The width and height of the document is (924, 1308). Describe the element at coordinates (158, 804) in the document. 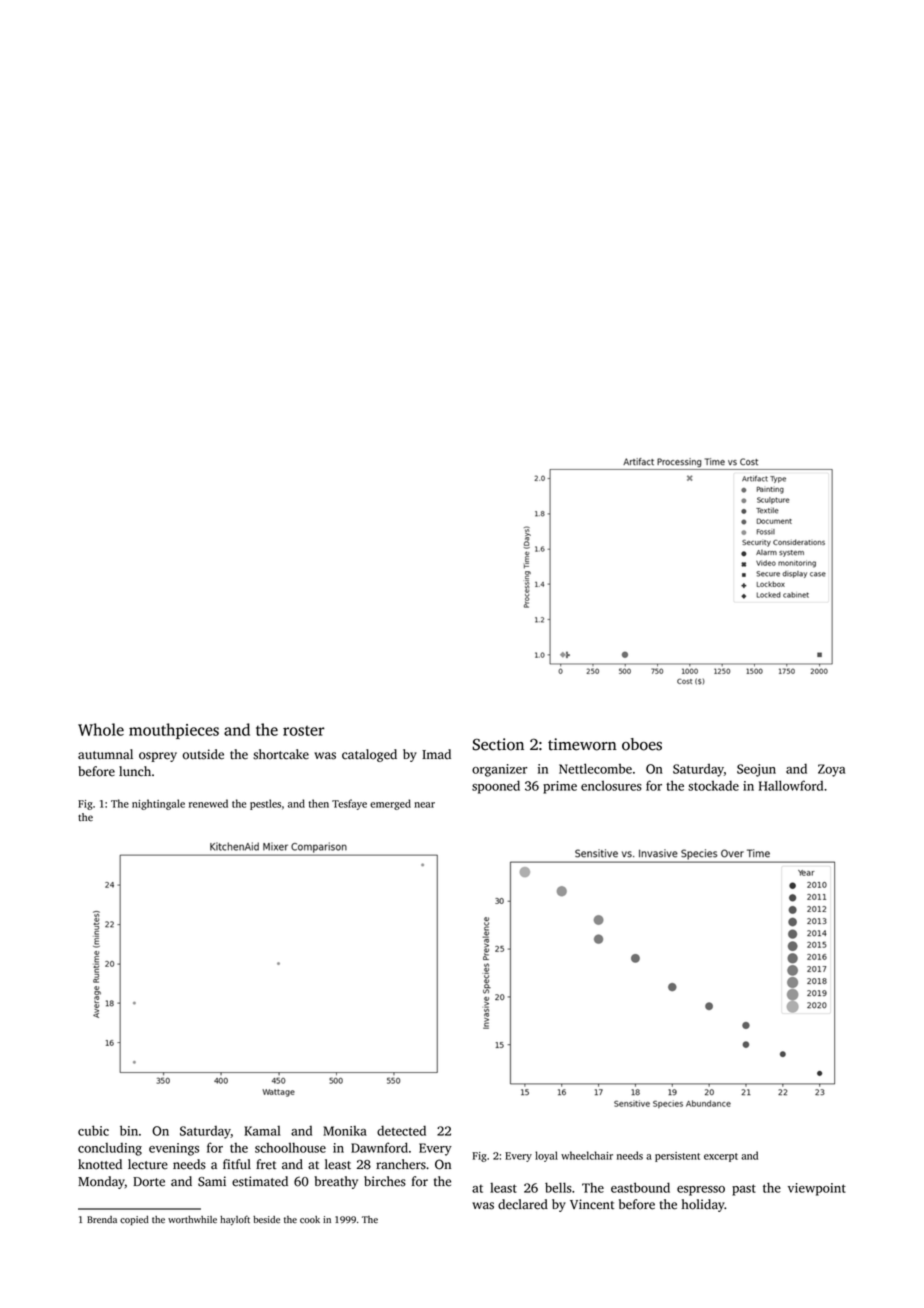

I see `nightingale` at that location.
